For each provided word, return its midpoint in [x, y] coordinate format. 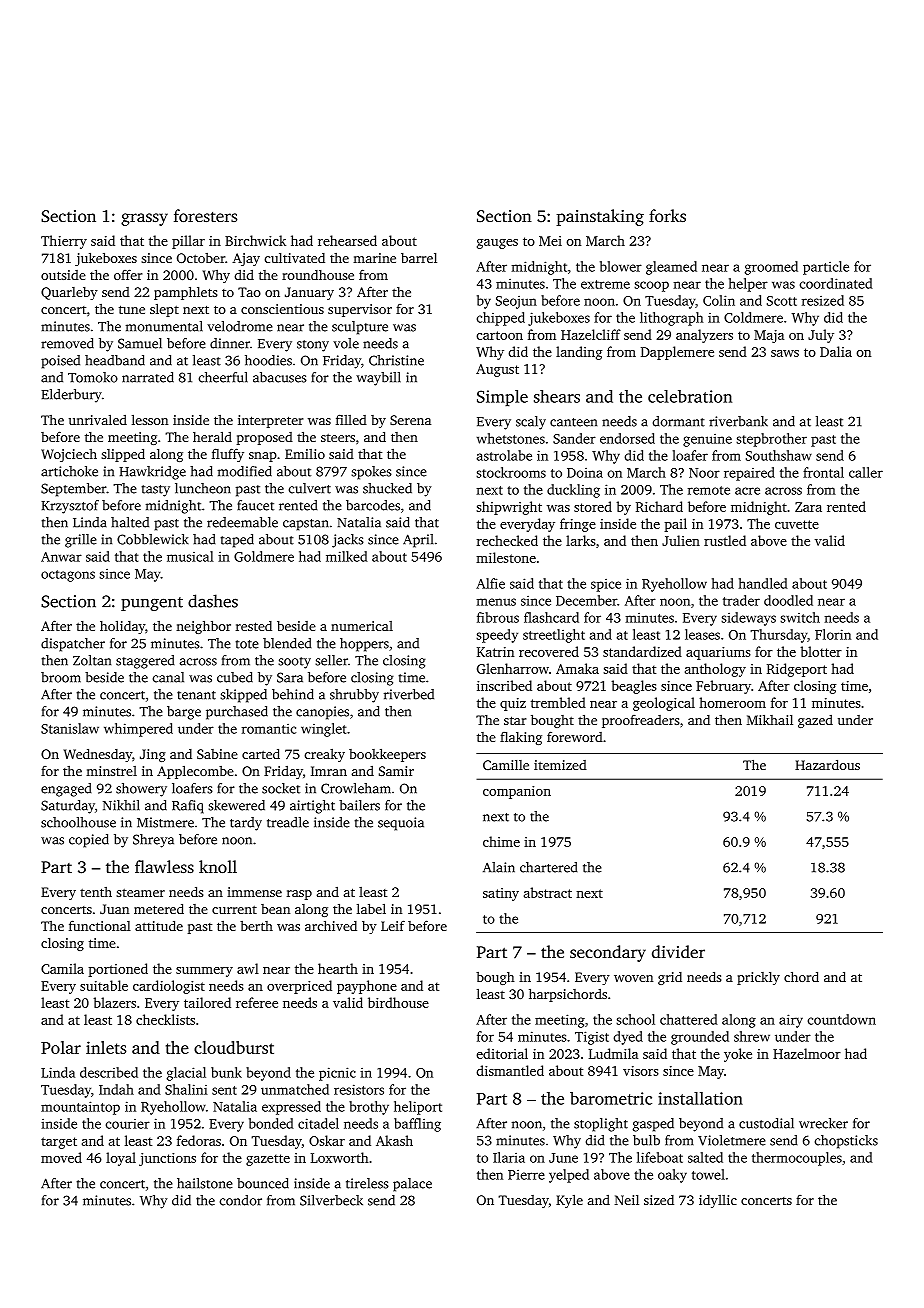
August [497, 370]
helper [748, 285]
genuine [707, 440]
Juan [114, 909]
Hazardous [827, 764]
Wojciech [69, 455]
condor [241, 1200]
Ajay [246, 259]
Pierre [526, 1174]
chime [501, 841]
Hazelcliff [591, 334]
